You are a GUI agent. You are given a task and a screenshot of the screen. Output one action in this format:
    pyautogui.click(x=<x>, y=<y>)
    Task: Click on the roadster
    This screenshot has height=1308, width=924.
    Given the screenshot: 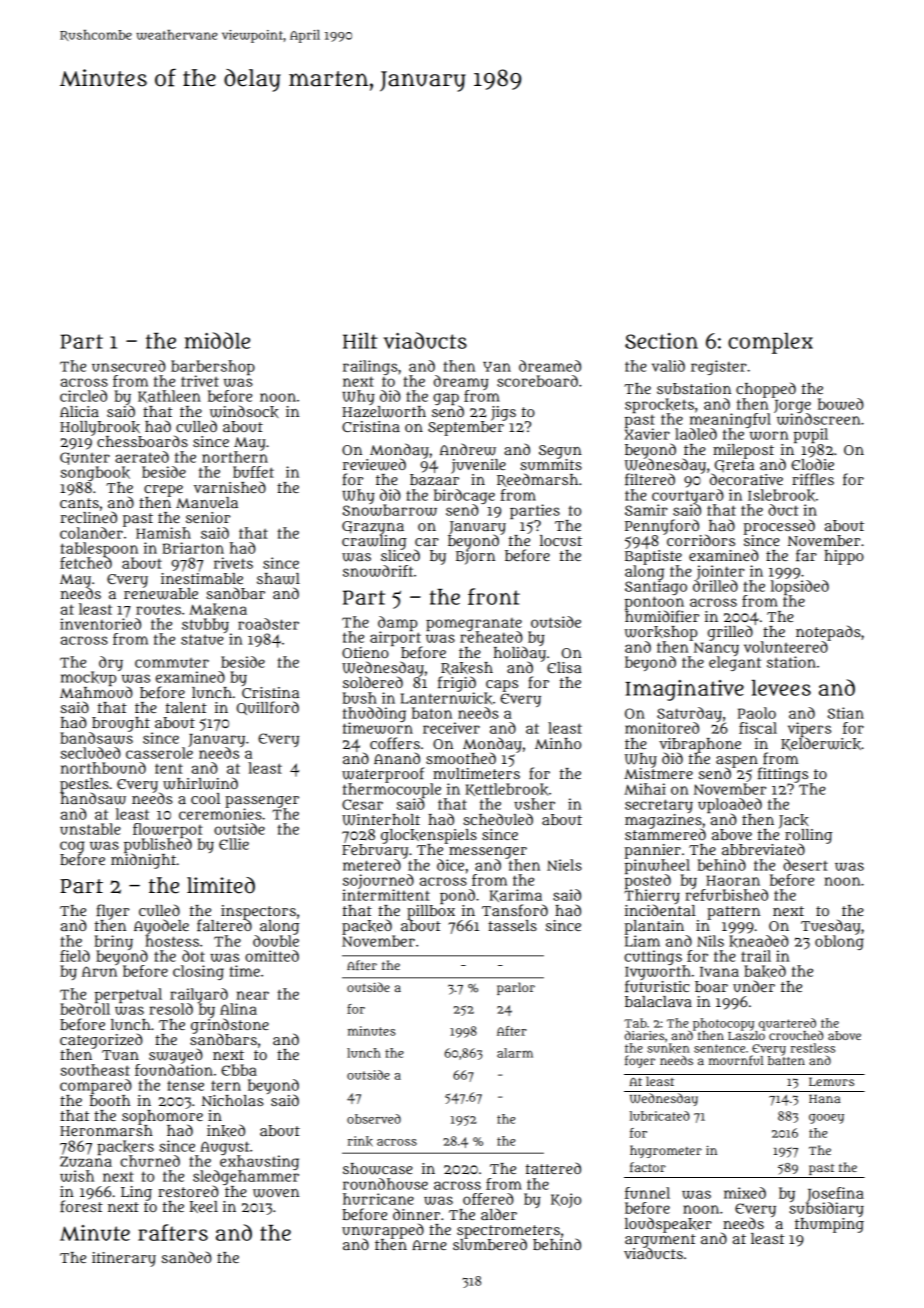 What is the action you would take?
    pyautogui.click(x=268, y=624)
